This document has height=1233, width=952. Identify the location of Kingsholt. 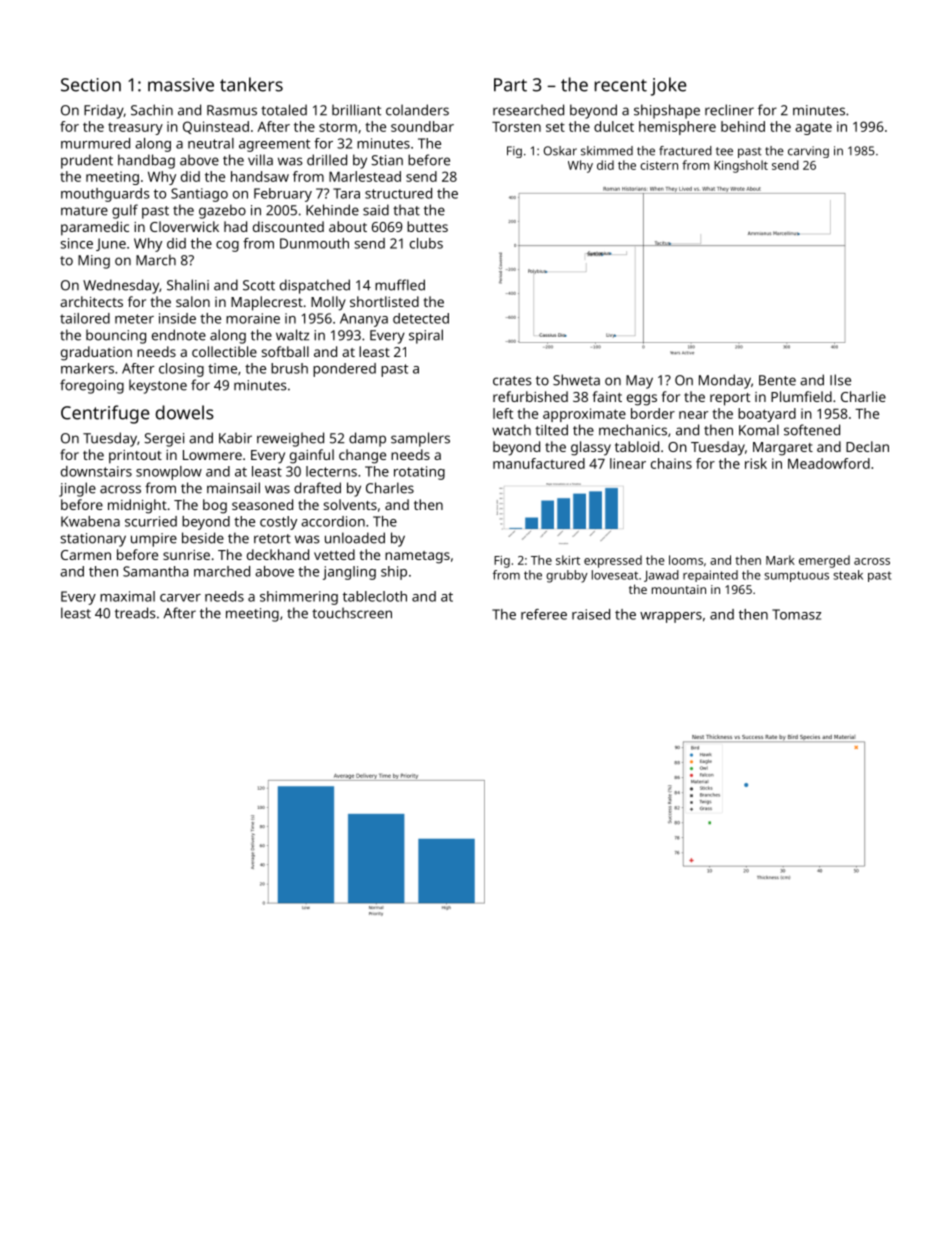
(741, 166).
